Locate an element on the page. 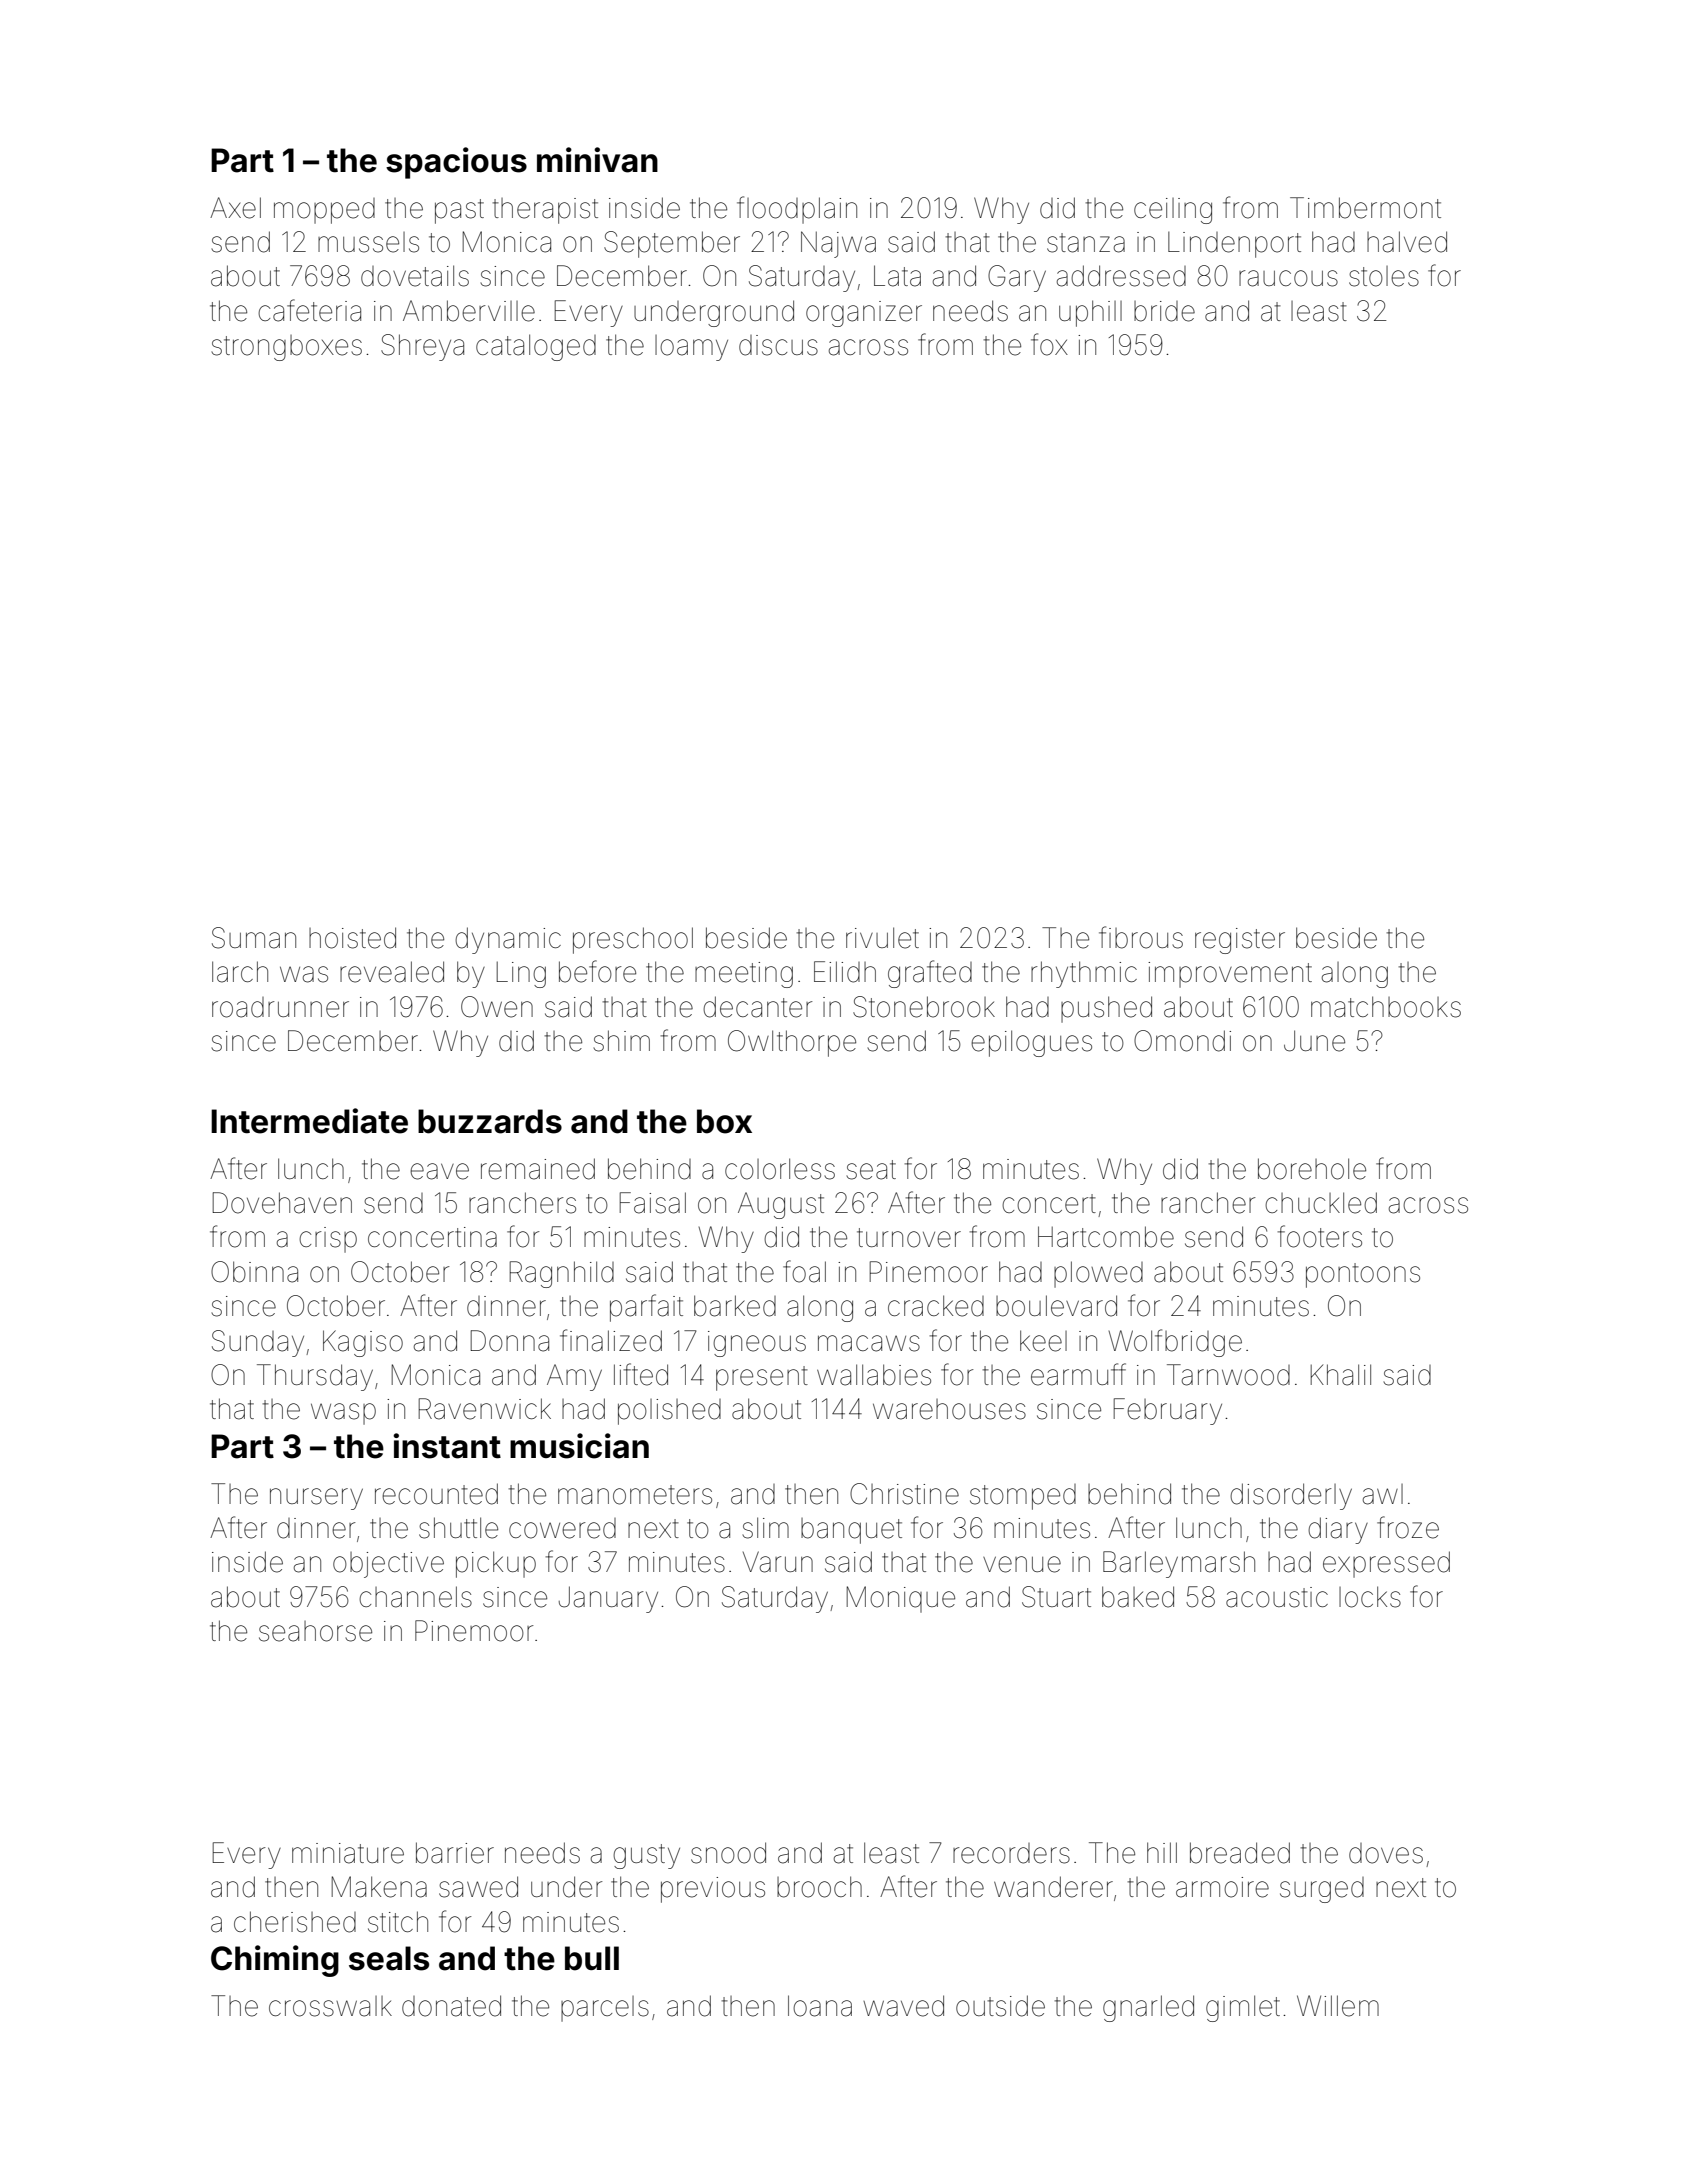  grafted is located at coordinates (930, 974).
